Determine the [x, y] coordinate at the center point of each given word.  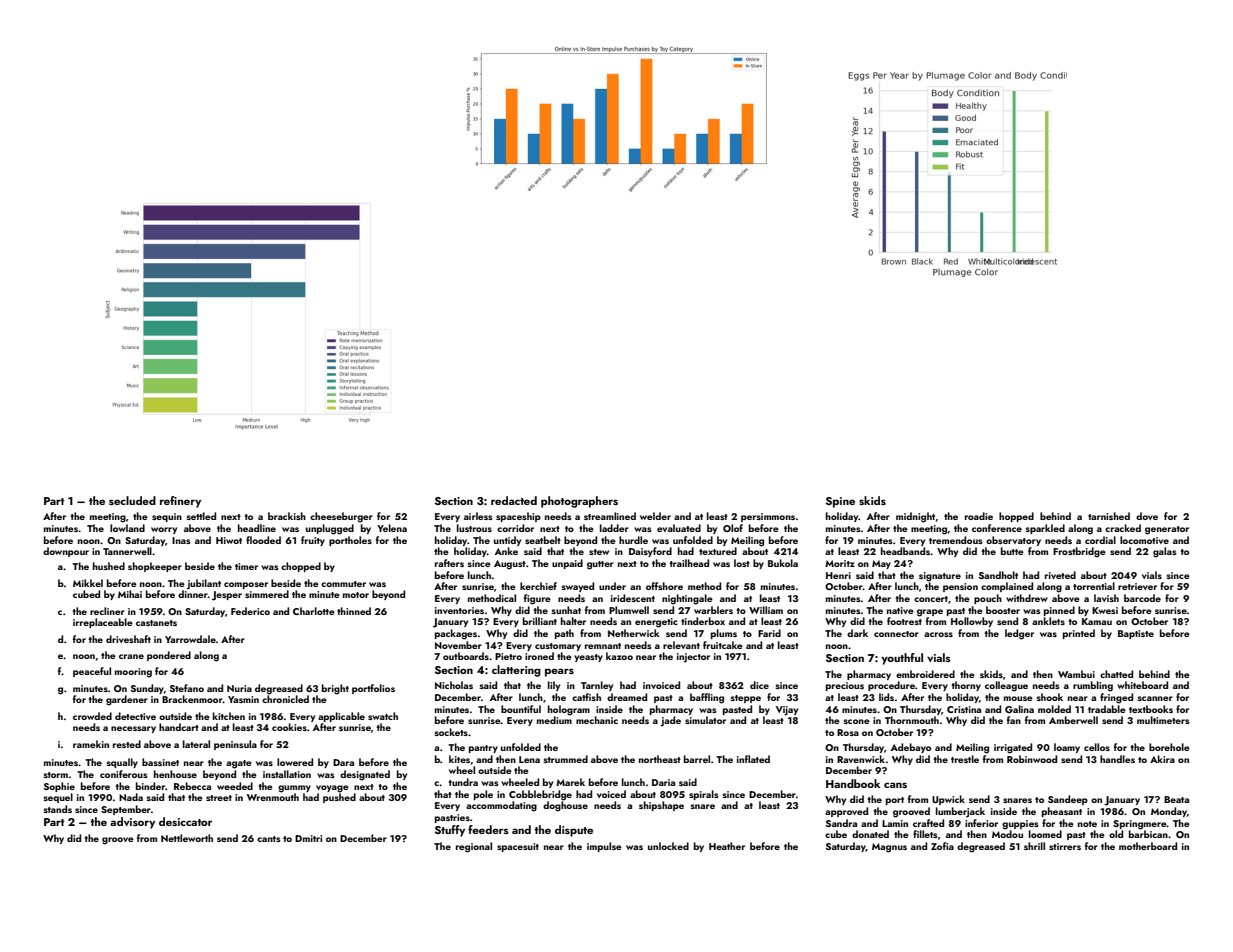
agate [239, 764]
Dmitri [308, 838]
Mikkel [88, 583]
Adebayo [911, 748]
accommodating [501, 806]
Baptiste [1136, 634]
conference [997, 528]
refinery [180, 502]
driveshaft [128, 639]
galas [1164, 552]
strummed [565, 759]
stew [599, 552]
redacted [514, 500]
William [766, 610]
